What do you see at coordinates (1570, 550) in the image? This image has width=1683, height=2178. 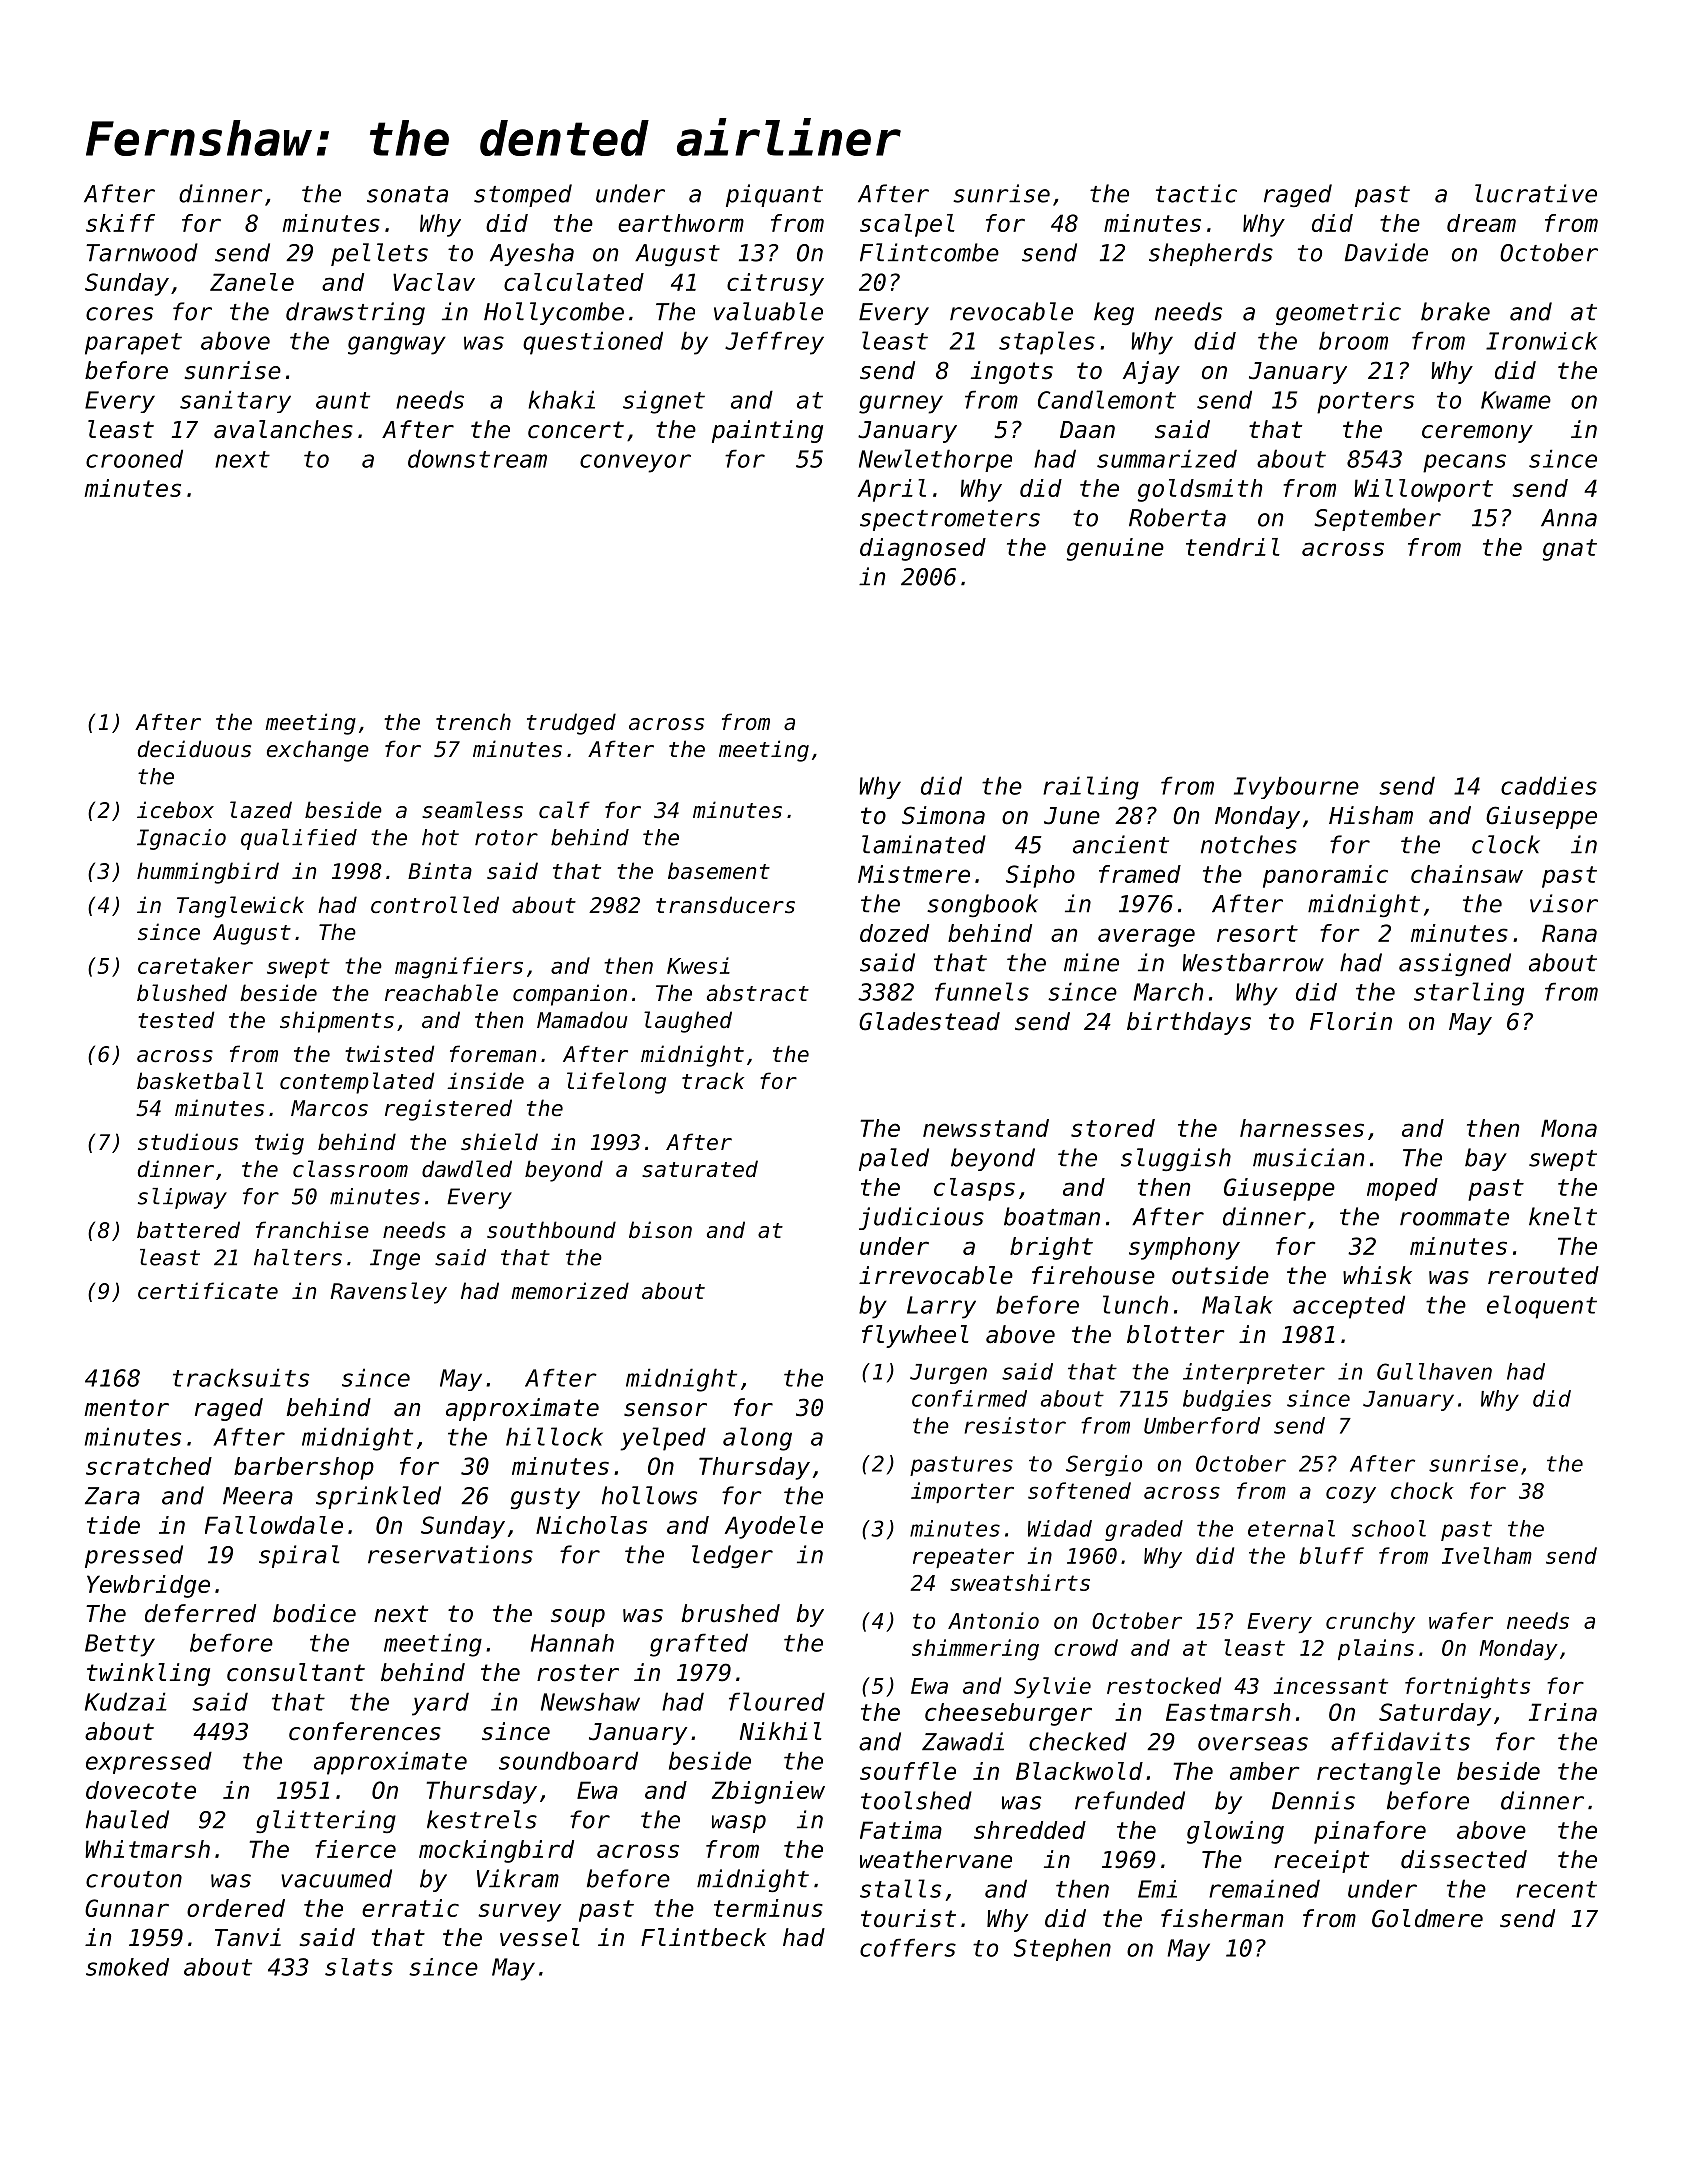 I see `gnat` at bounding box center [1570, 550].
